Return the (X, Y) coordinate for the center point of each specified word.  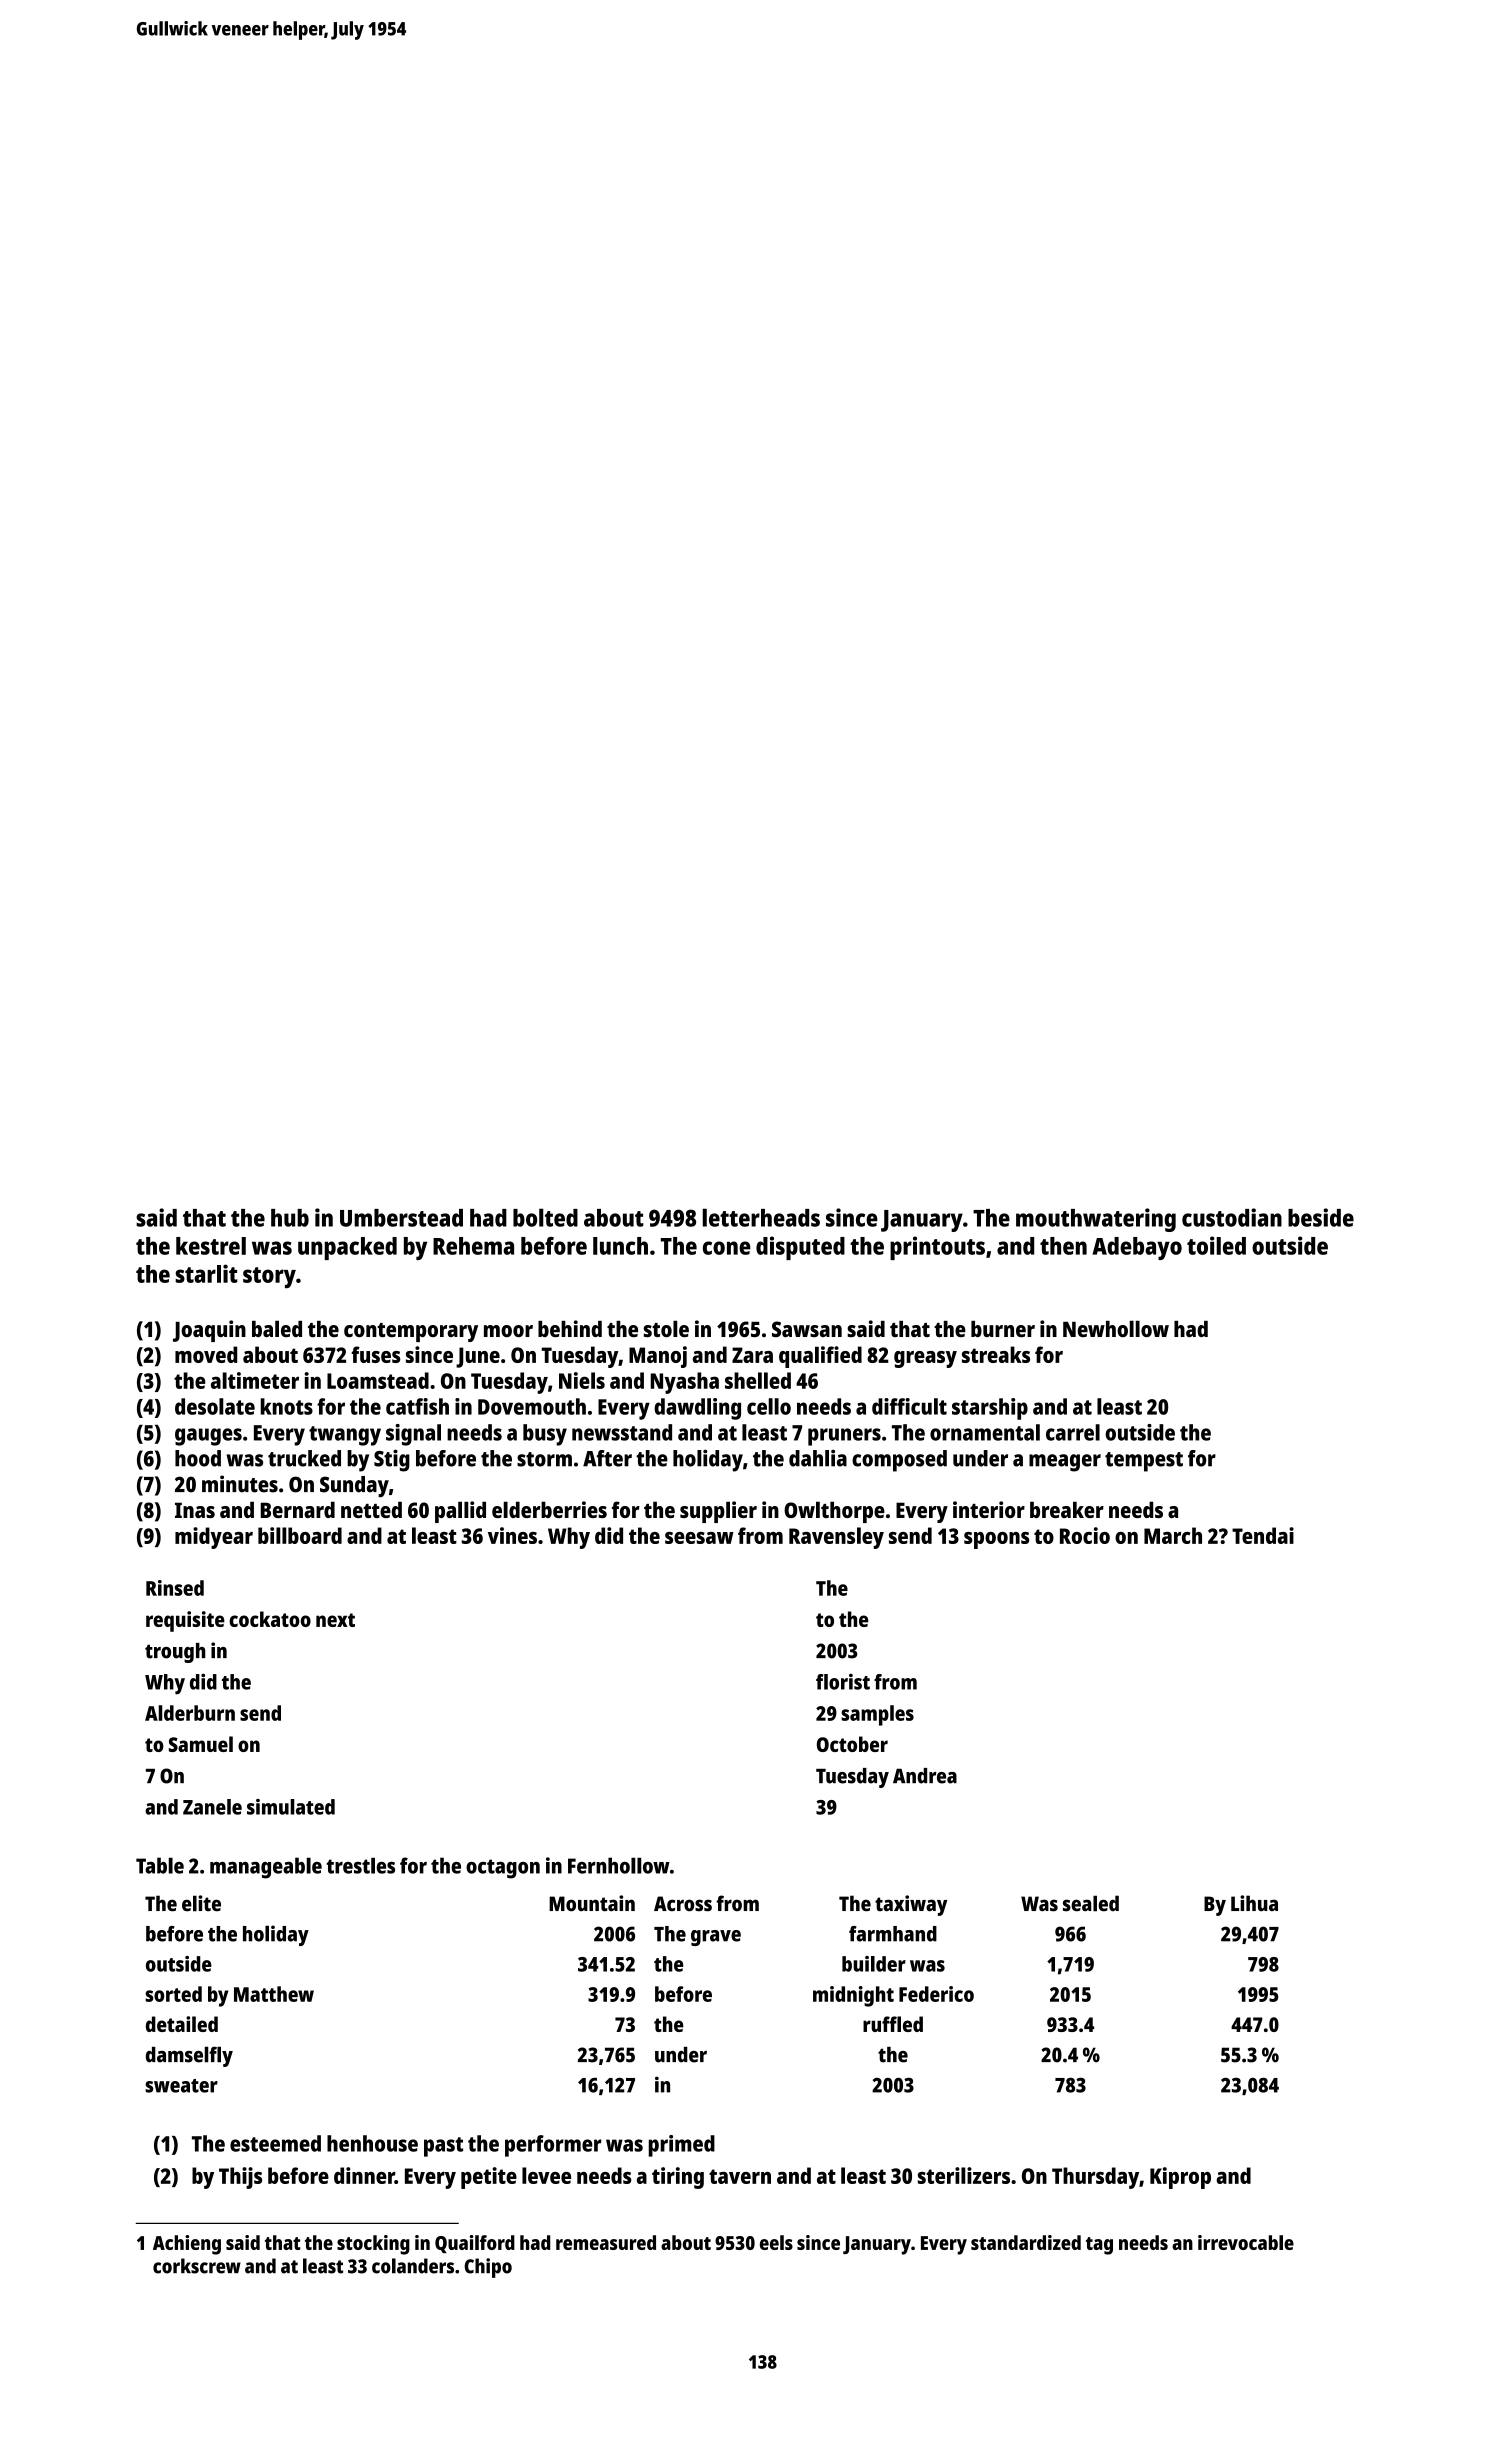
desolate (215, 1406)
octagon (503, 1869)
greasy (925, 1359)
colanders (413, 2266)
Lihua (1254, 1903)
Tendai (1263, 1535)
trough (175, 1653)
